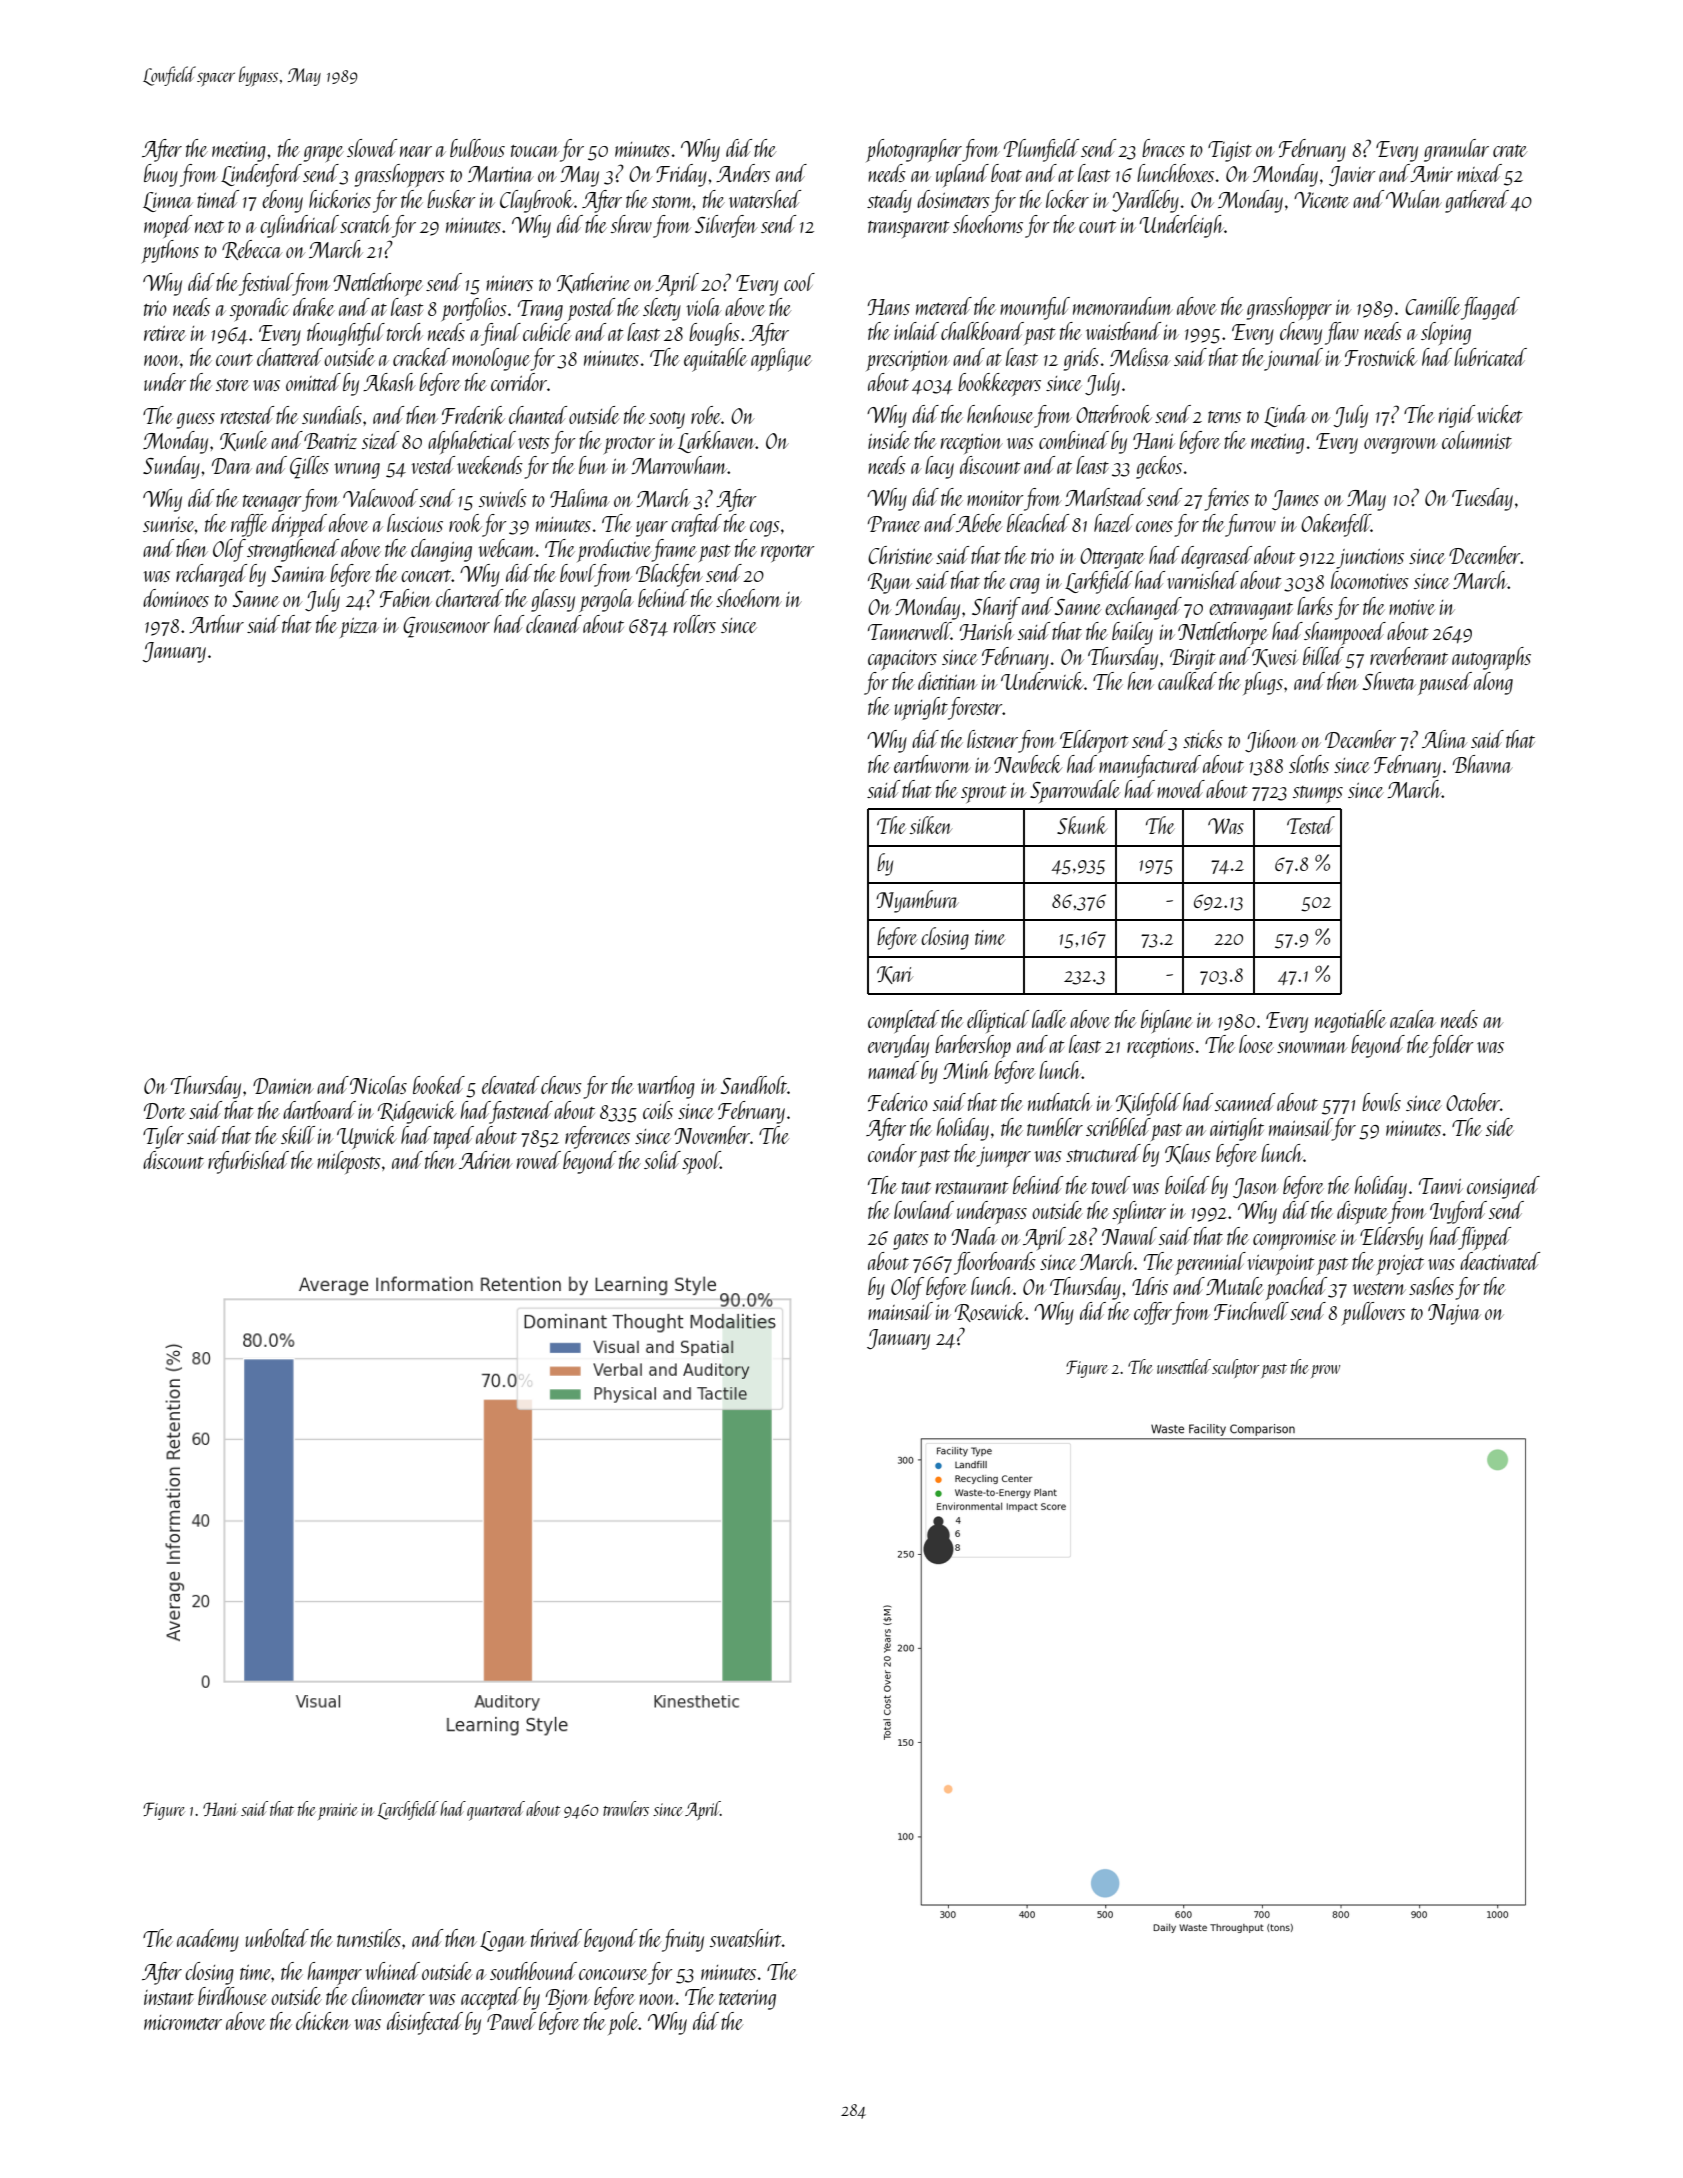 The image size is (1683, 2178). Describe the element at coordinates (743, 173) in the page. I see `Anders` at that location.
